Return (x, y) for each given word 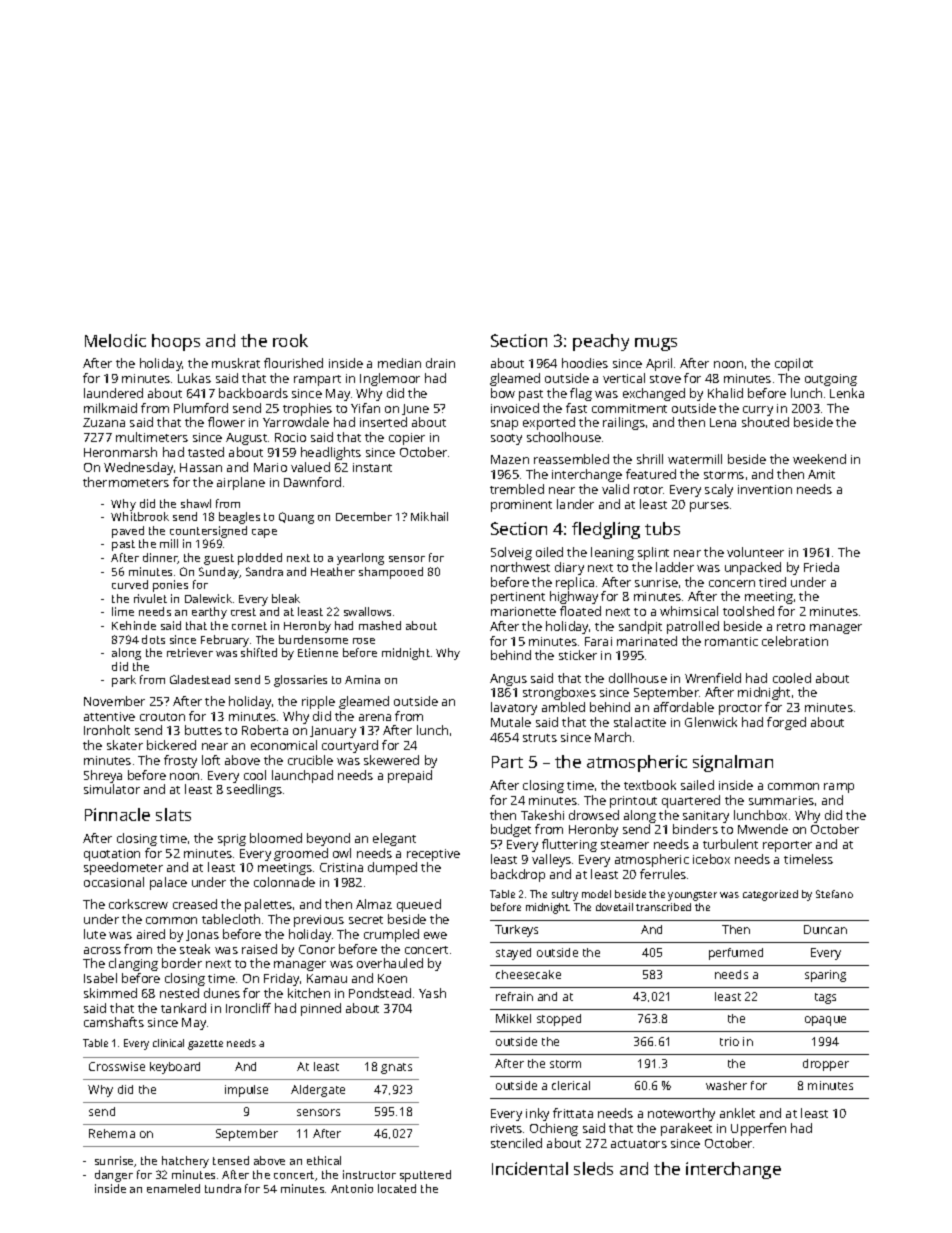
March (613, 737)
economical (284, 745)
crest (243, 612)
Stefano (834, 894)
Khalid (725, 393)
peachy (601, 342)
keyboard (175, 1068)
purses (709, 507)
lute (95, 934)
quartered (691, 801)
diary (569, 568)
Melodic (115, 340)
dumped (392, 868)
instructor (369, 1174)
